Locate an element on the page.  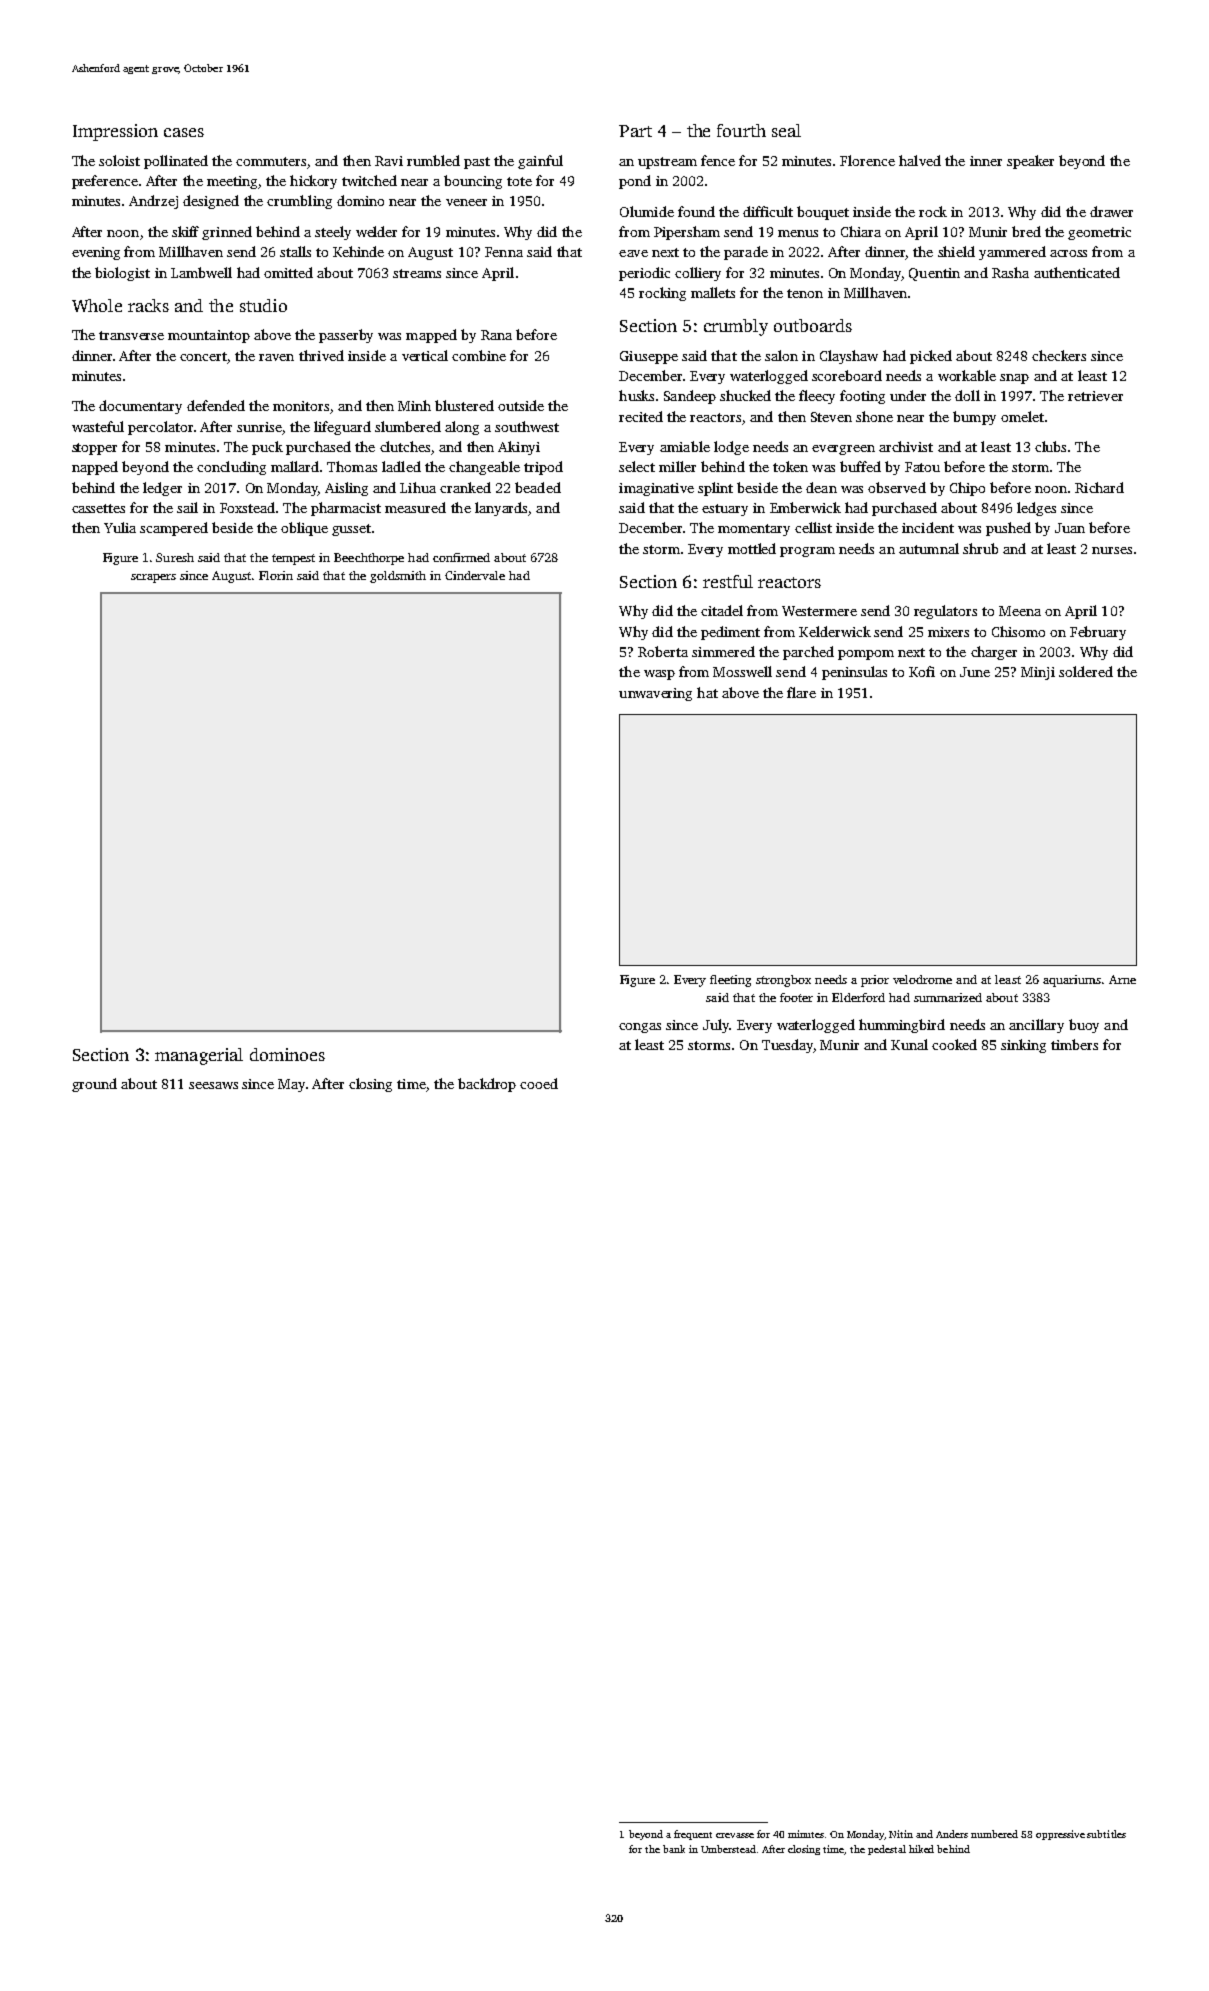
bank is located at coordinates (674, 1849).
